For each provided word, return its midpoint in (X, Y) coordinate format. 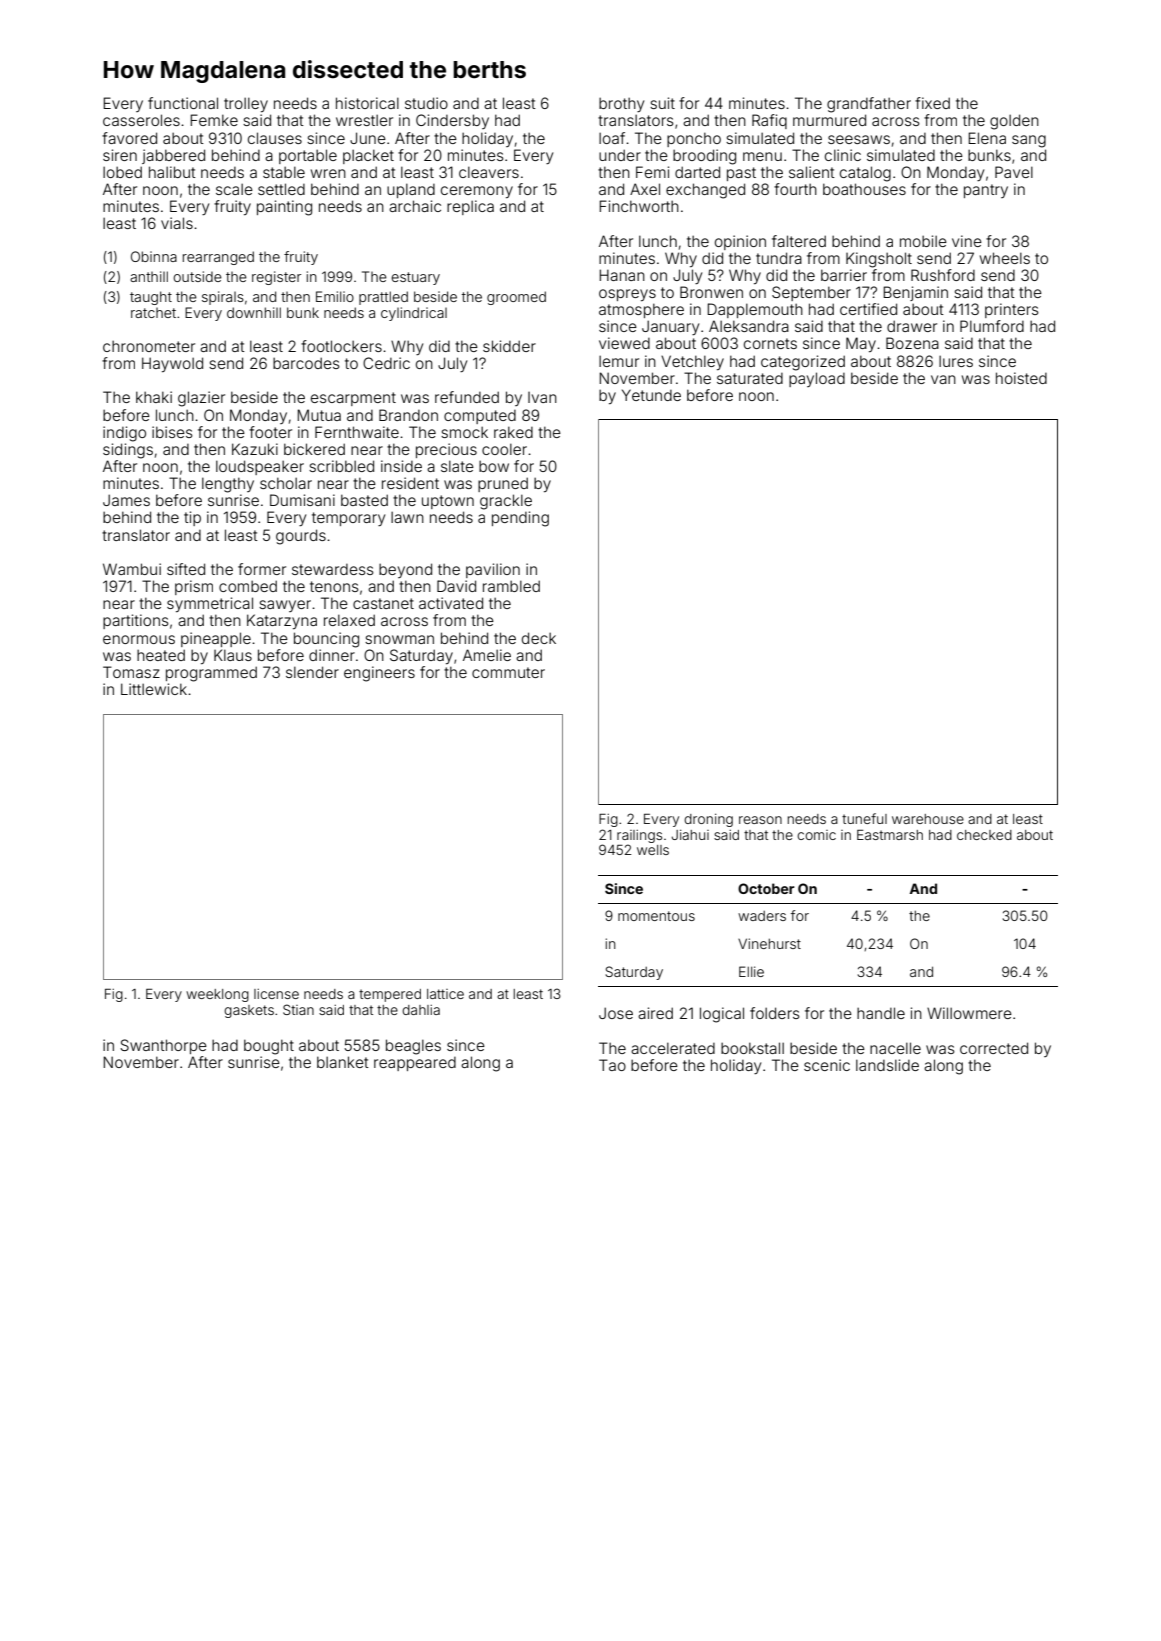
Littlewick (154, 689)
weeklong (217, 995)
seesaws (859, 139)
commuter (508, 672)
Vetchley (692, 362)
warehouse (928, 819)
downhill (254, 312)
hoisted (1021, 378)
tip (192, 518)
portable (308, 156)
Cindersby (452, 121)
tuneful (864, 818)
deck (539, 638)
